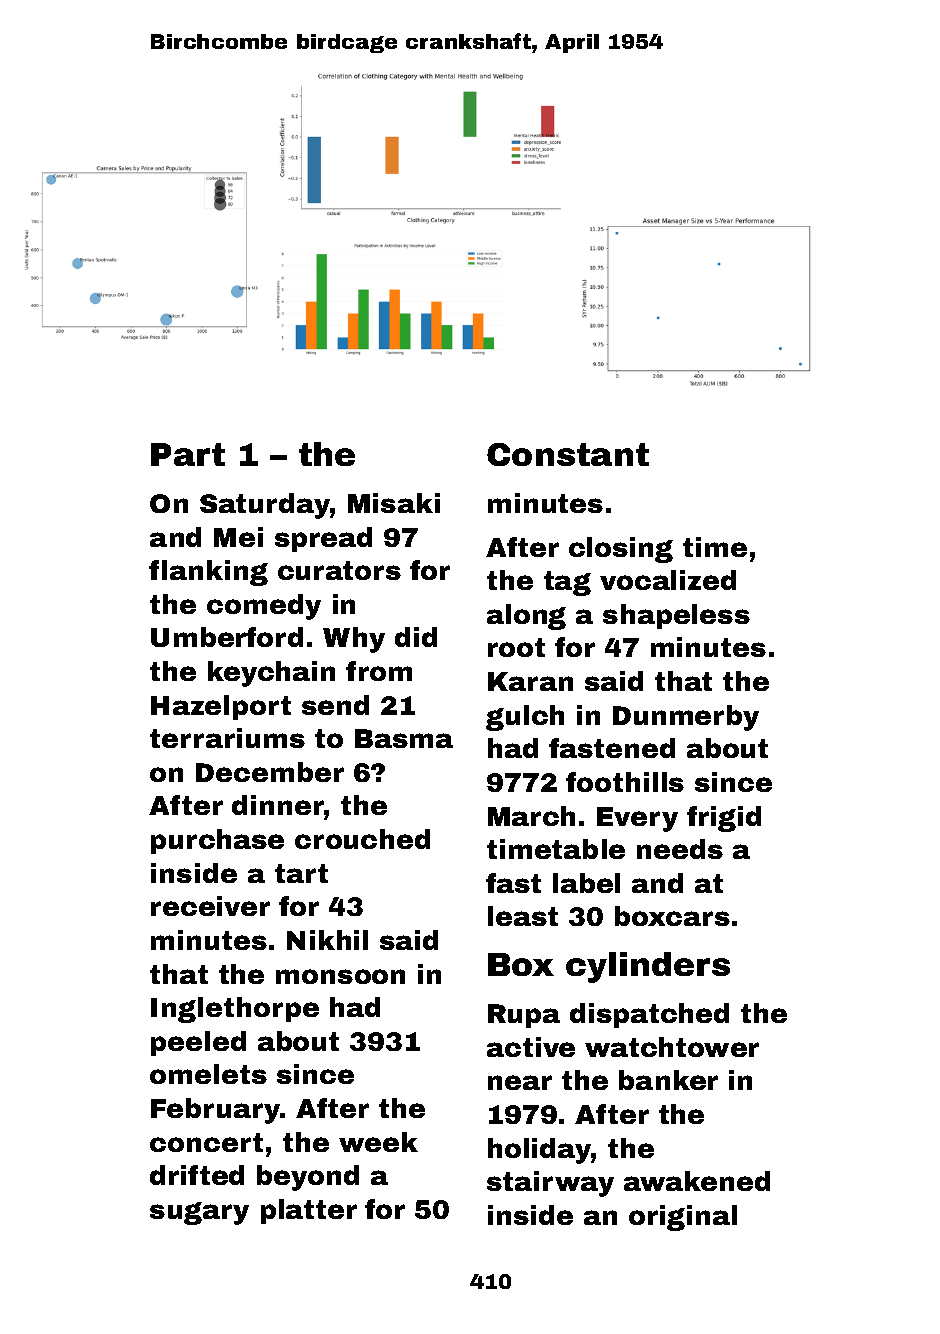 Image resolution: width=940 pixels, height=1334 pixels. Describe the element at coordinates (271, 674) in the document. I see `keychain` at that location.
